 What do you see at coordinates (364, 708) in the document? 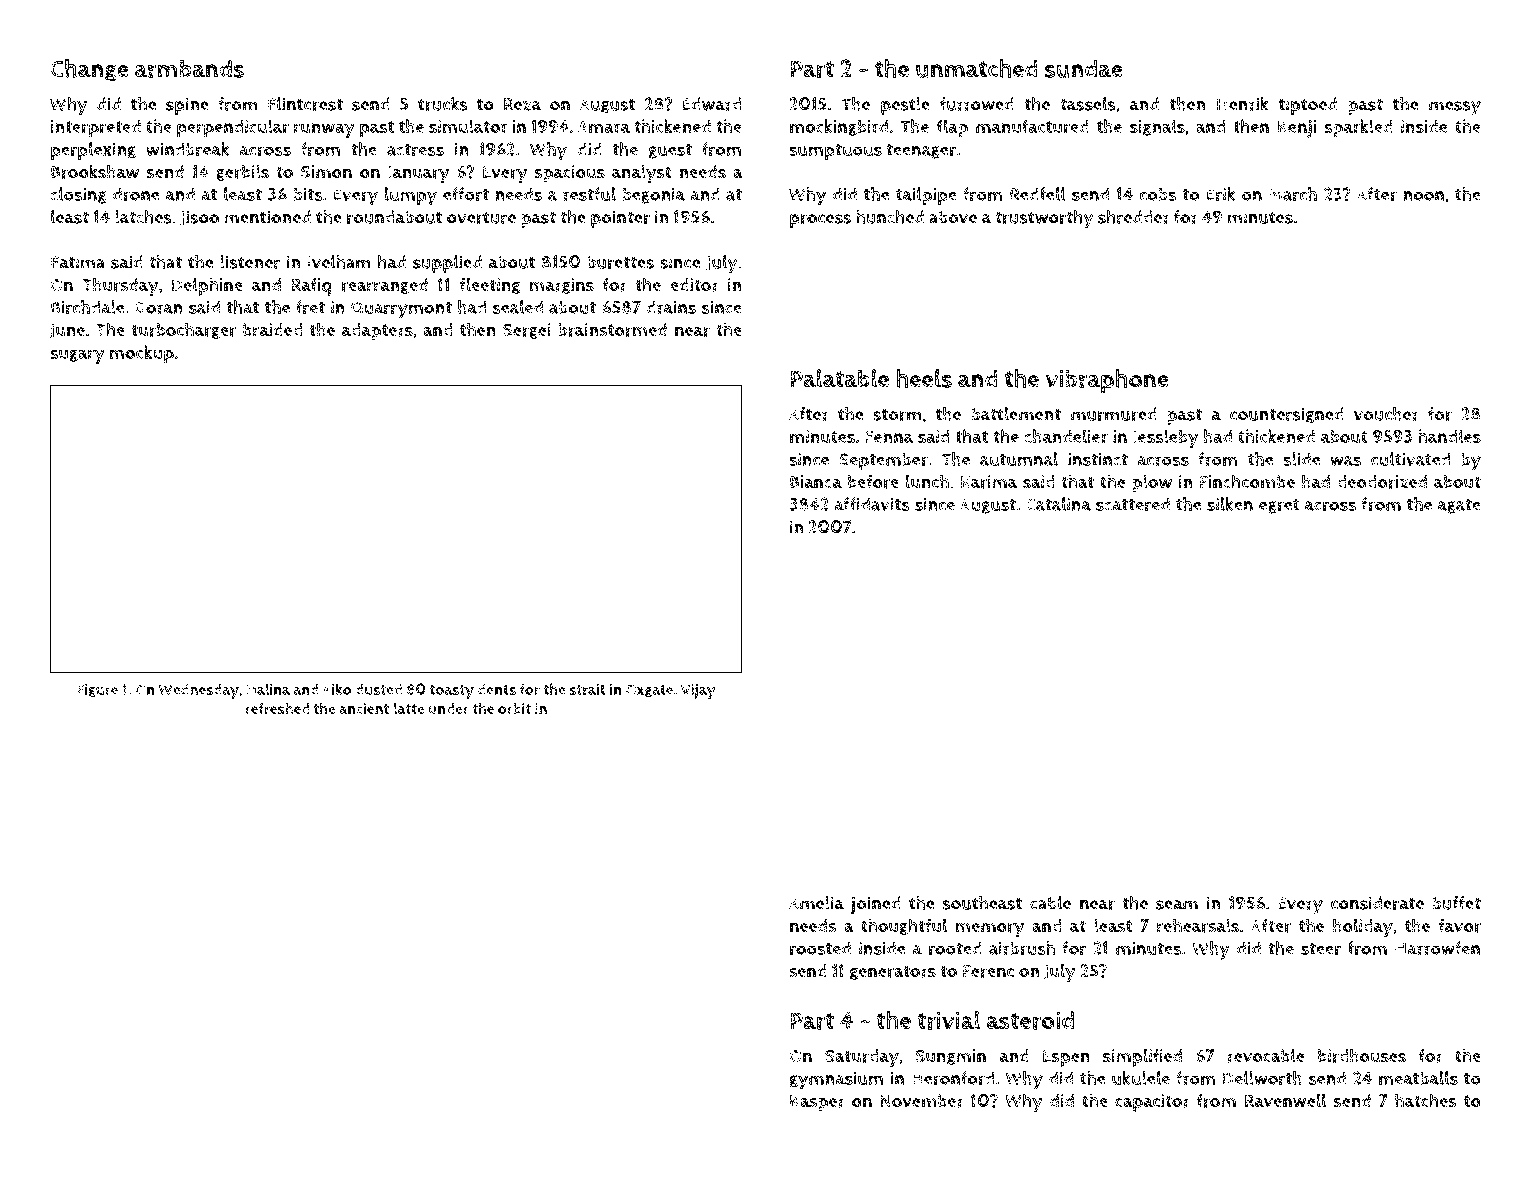
I see `ancient` at bounding box center [364, 708].
